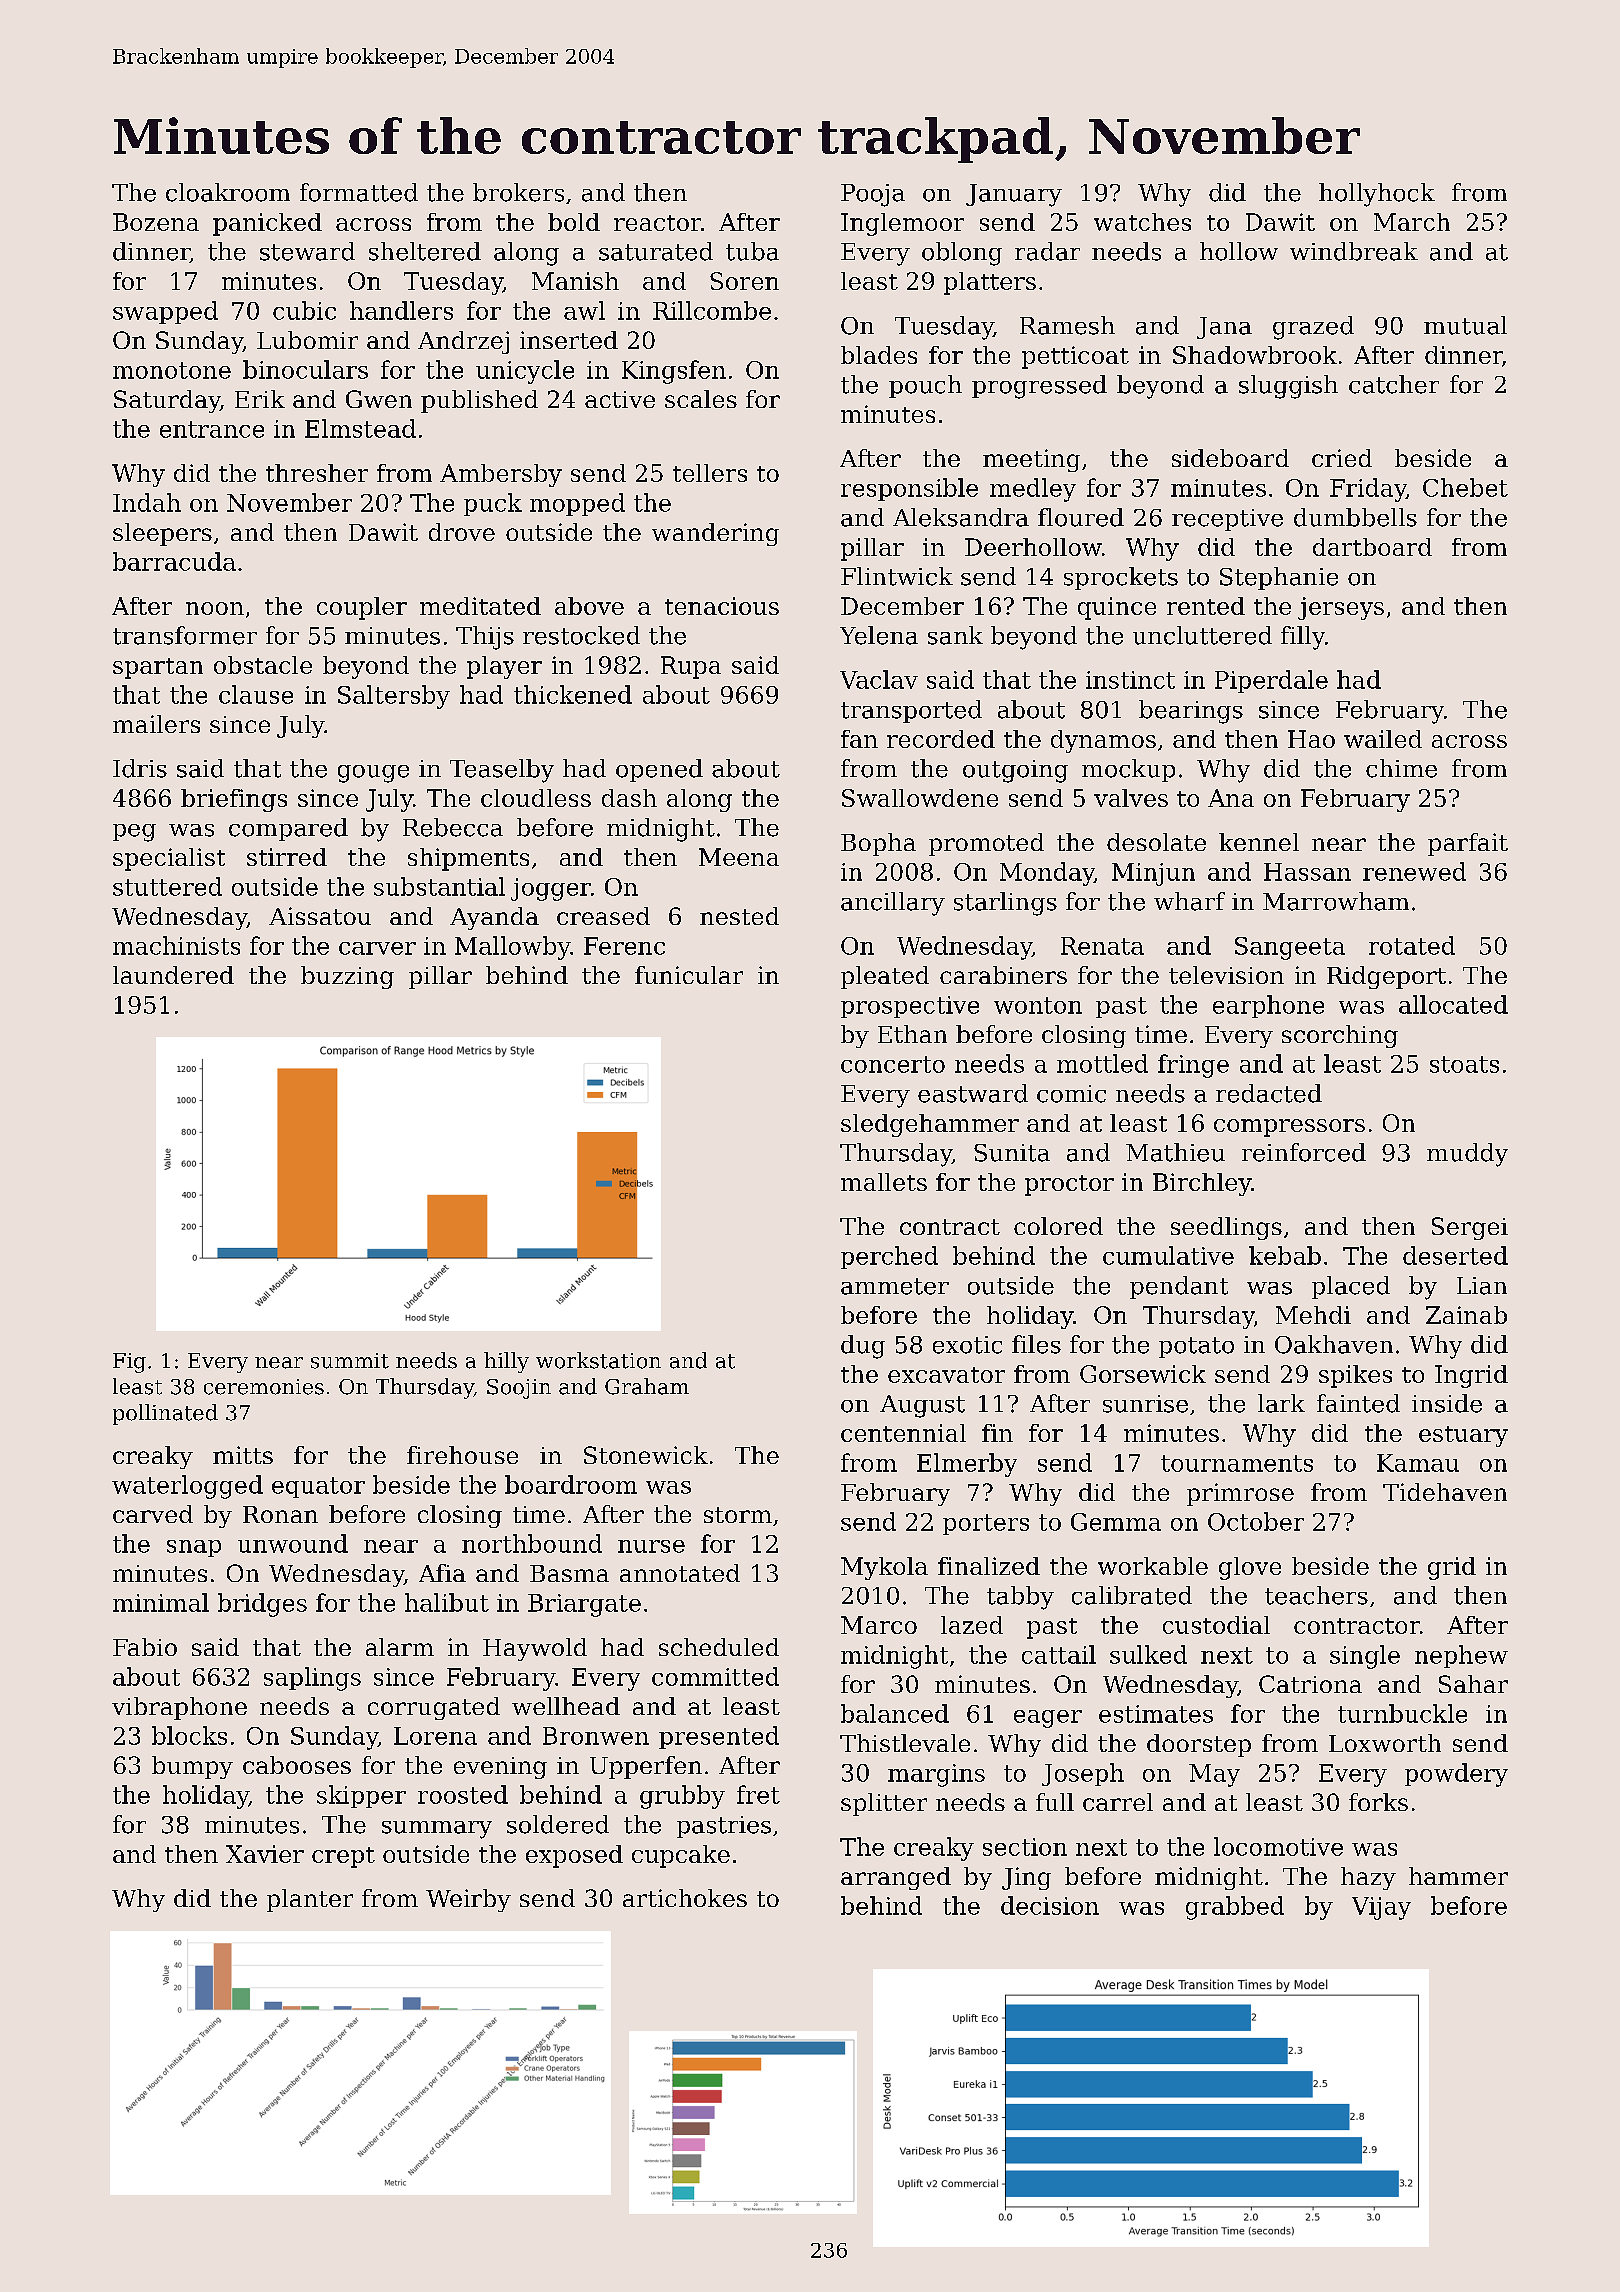 The height and width of the screenshot is (2292, 1620). What do you see at coordinates (468, 1900) in the screenshot?
I see `Weirby` at bounding box center [468, 1900].
